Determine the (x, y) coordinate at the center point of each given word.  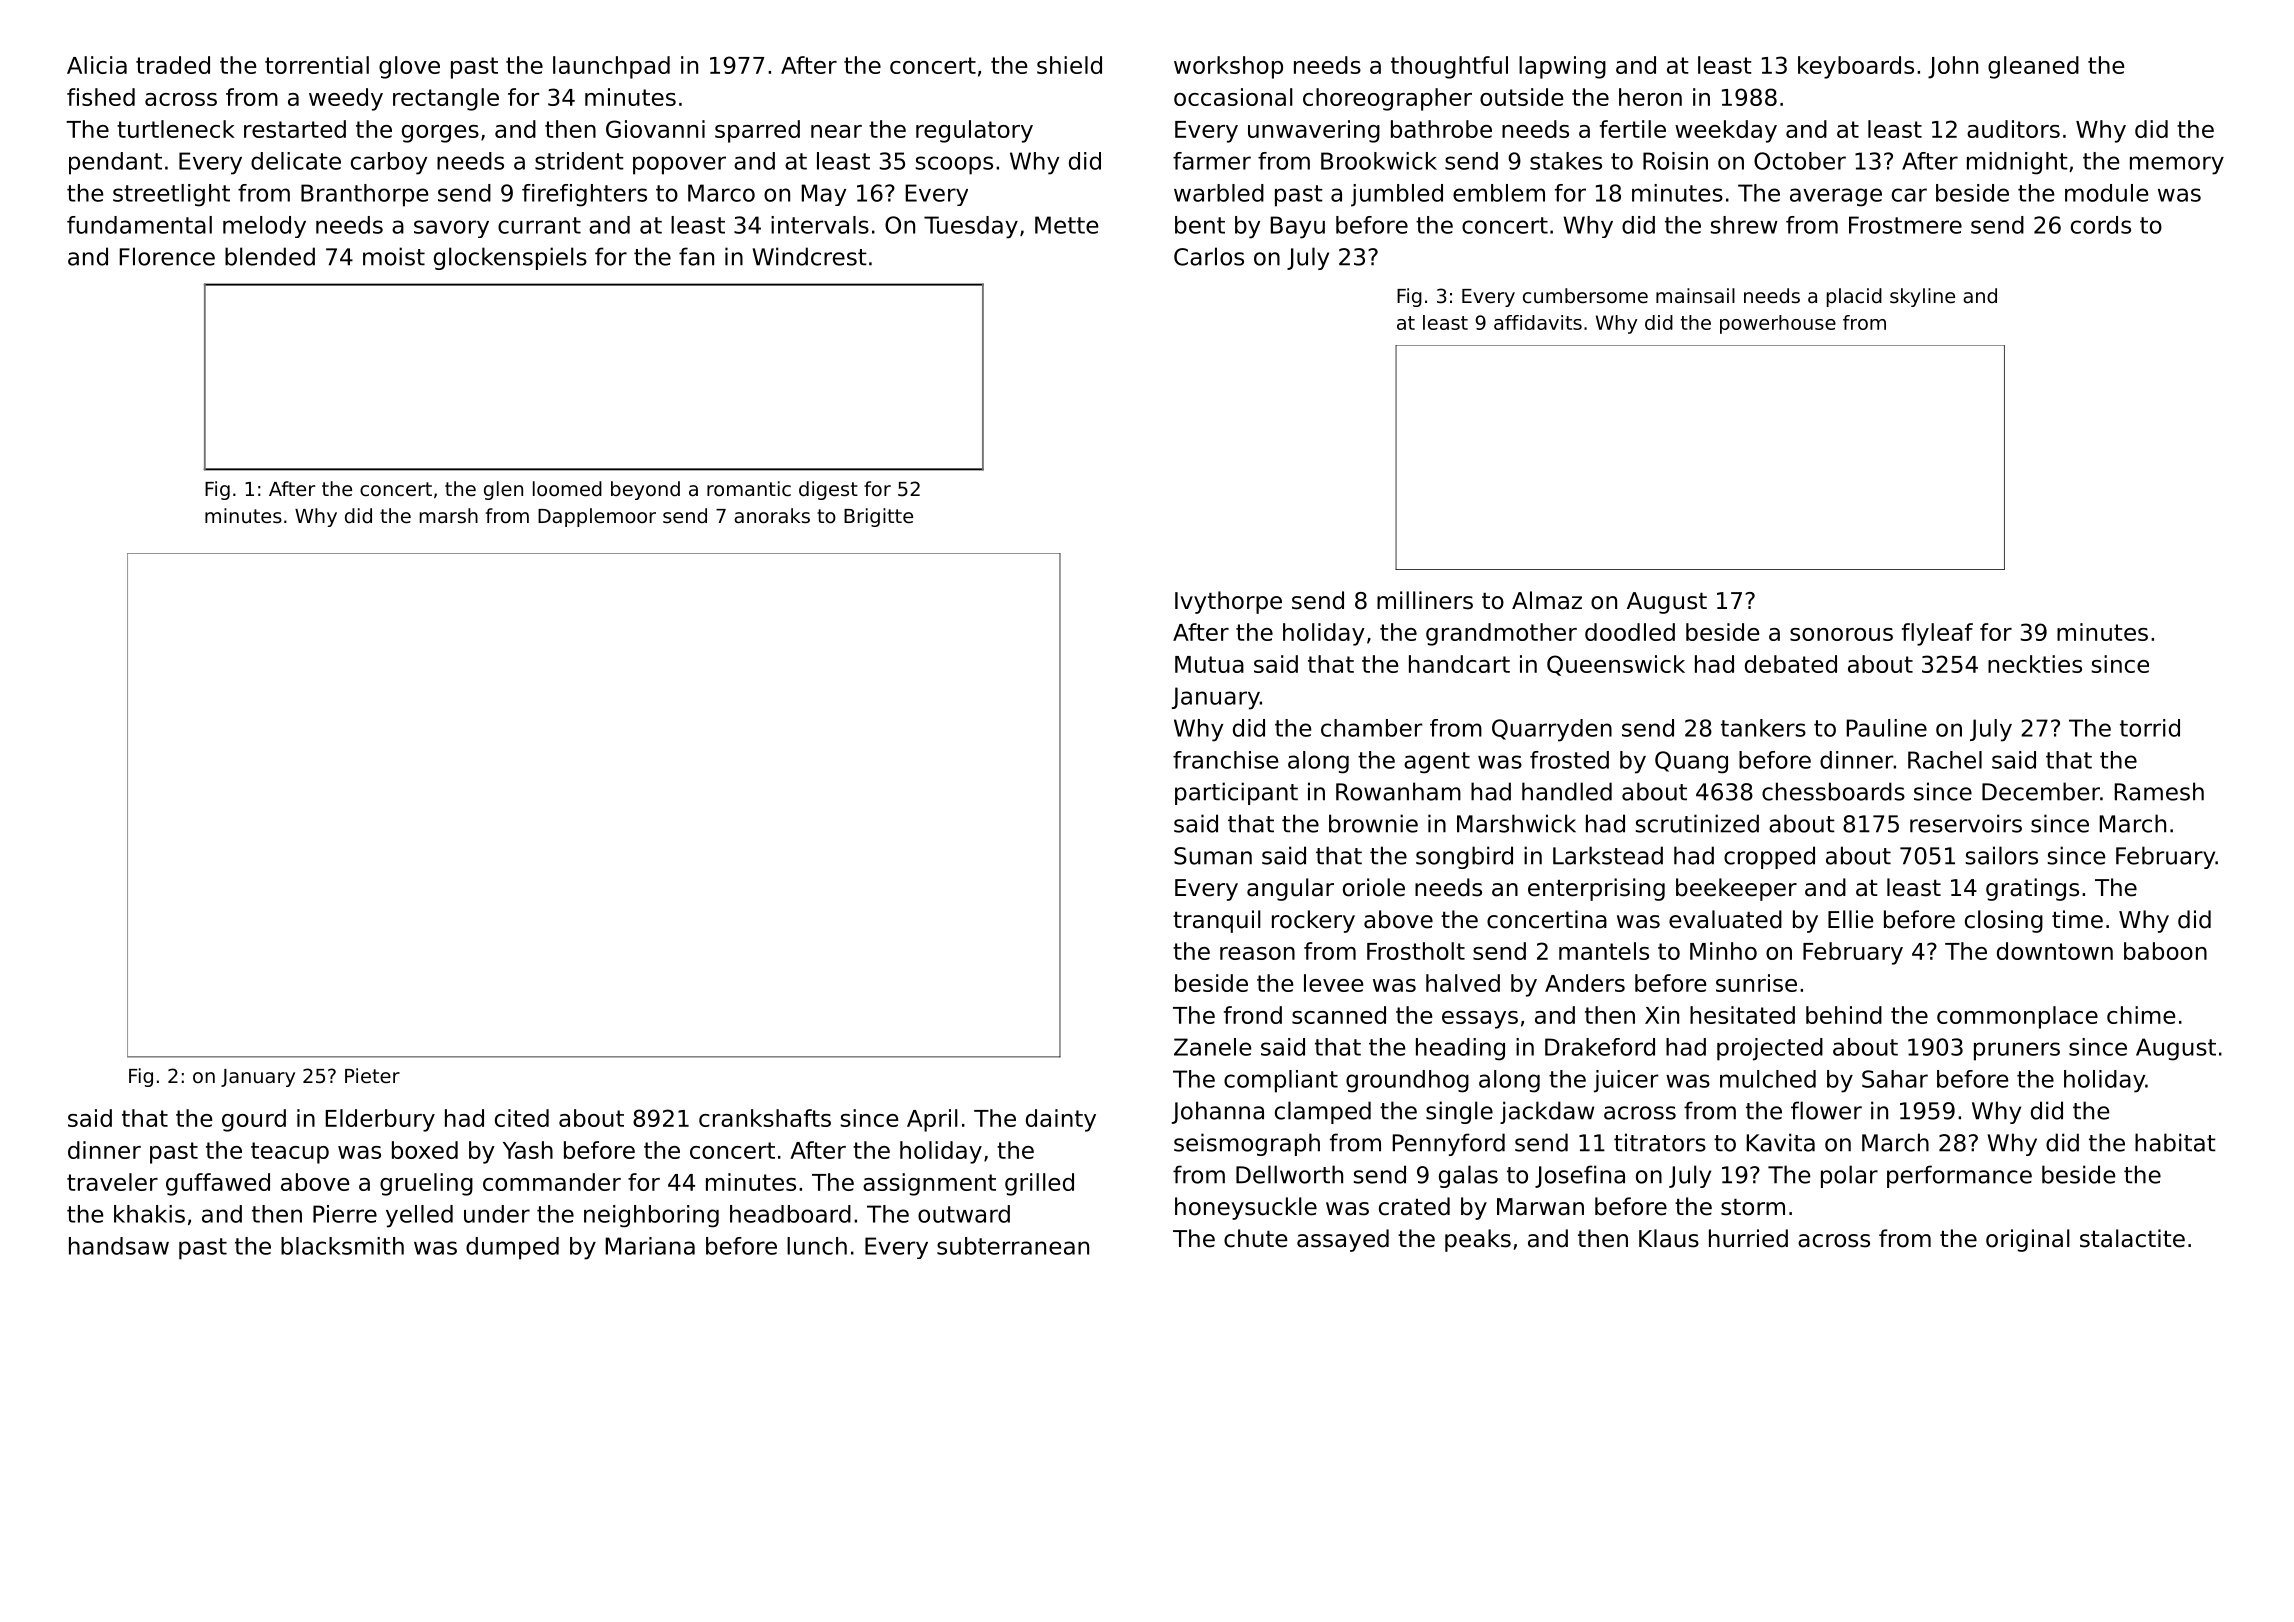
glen (503, 490)
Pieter (372, 1076)
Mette (1066, 225)
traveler (112, 1182)
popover (679, 165)
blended (270, 256)
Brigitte (878, 517)
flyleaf (1937, 634)
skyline (1922, 297)
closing (2004, 921)
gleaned (2033, 67)
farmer (1212, 161)
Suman (1213, 856)
